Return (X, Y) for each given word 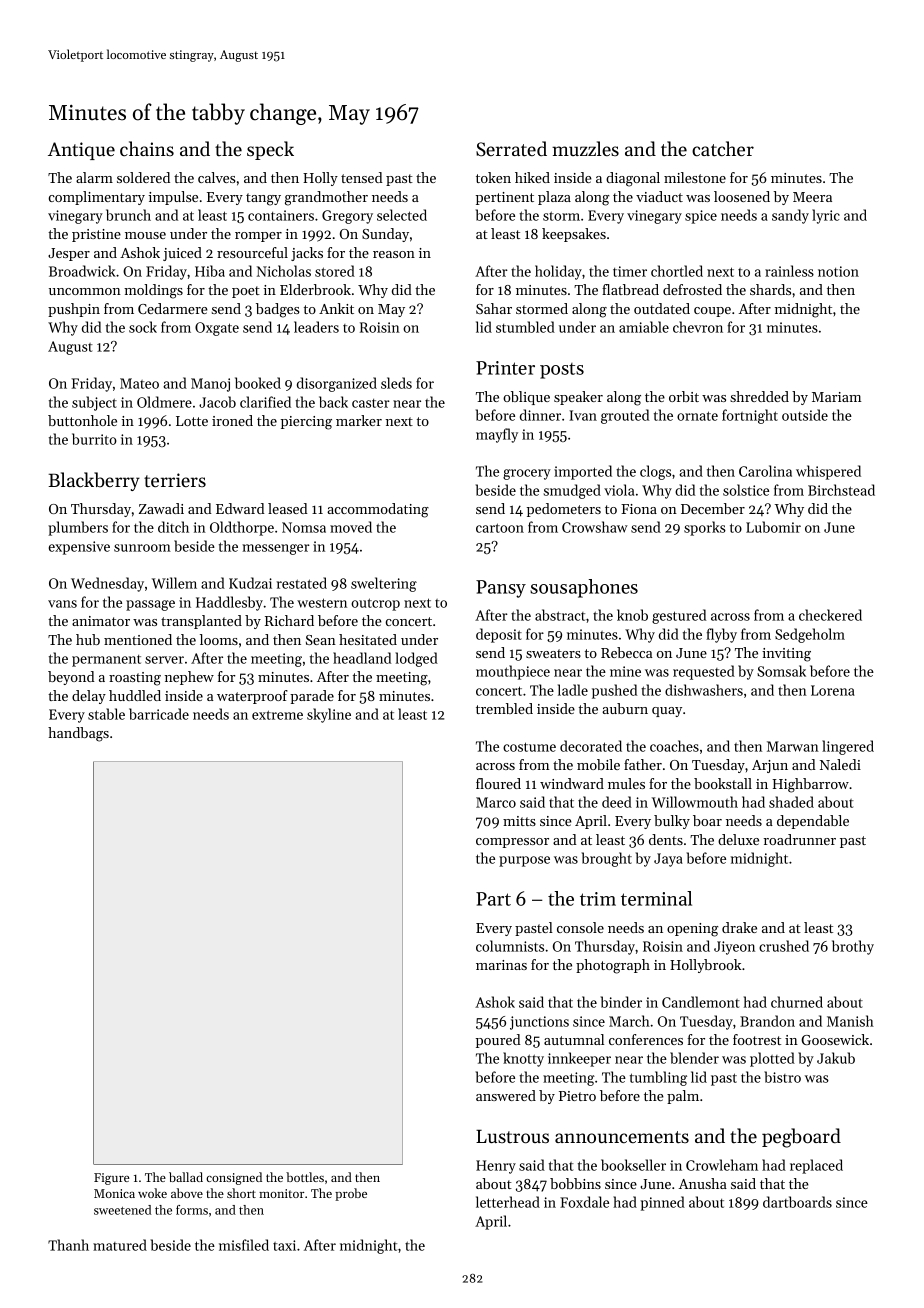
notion (838, 271)
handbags (78, 734)
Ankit (336, 308)
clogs (655, 472)
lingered (848, 747)
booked (258, 383)
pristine (96, 235)
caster (371, 403)
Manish (850, 1021)
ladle (573, 690)
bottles (305, 1177)
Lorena (833, 690)
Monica (114, 1193)
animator (101, 621)
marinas (501, 965)
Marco (496, 802)
